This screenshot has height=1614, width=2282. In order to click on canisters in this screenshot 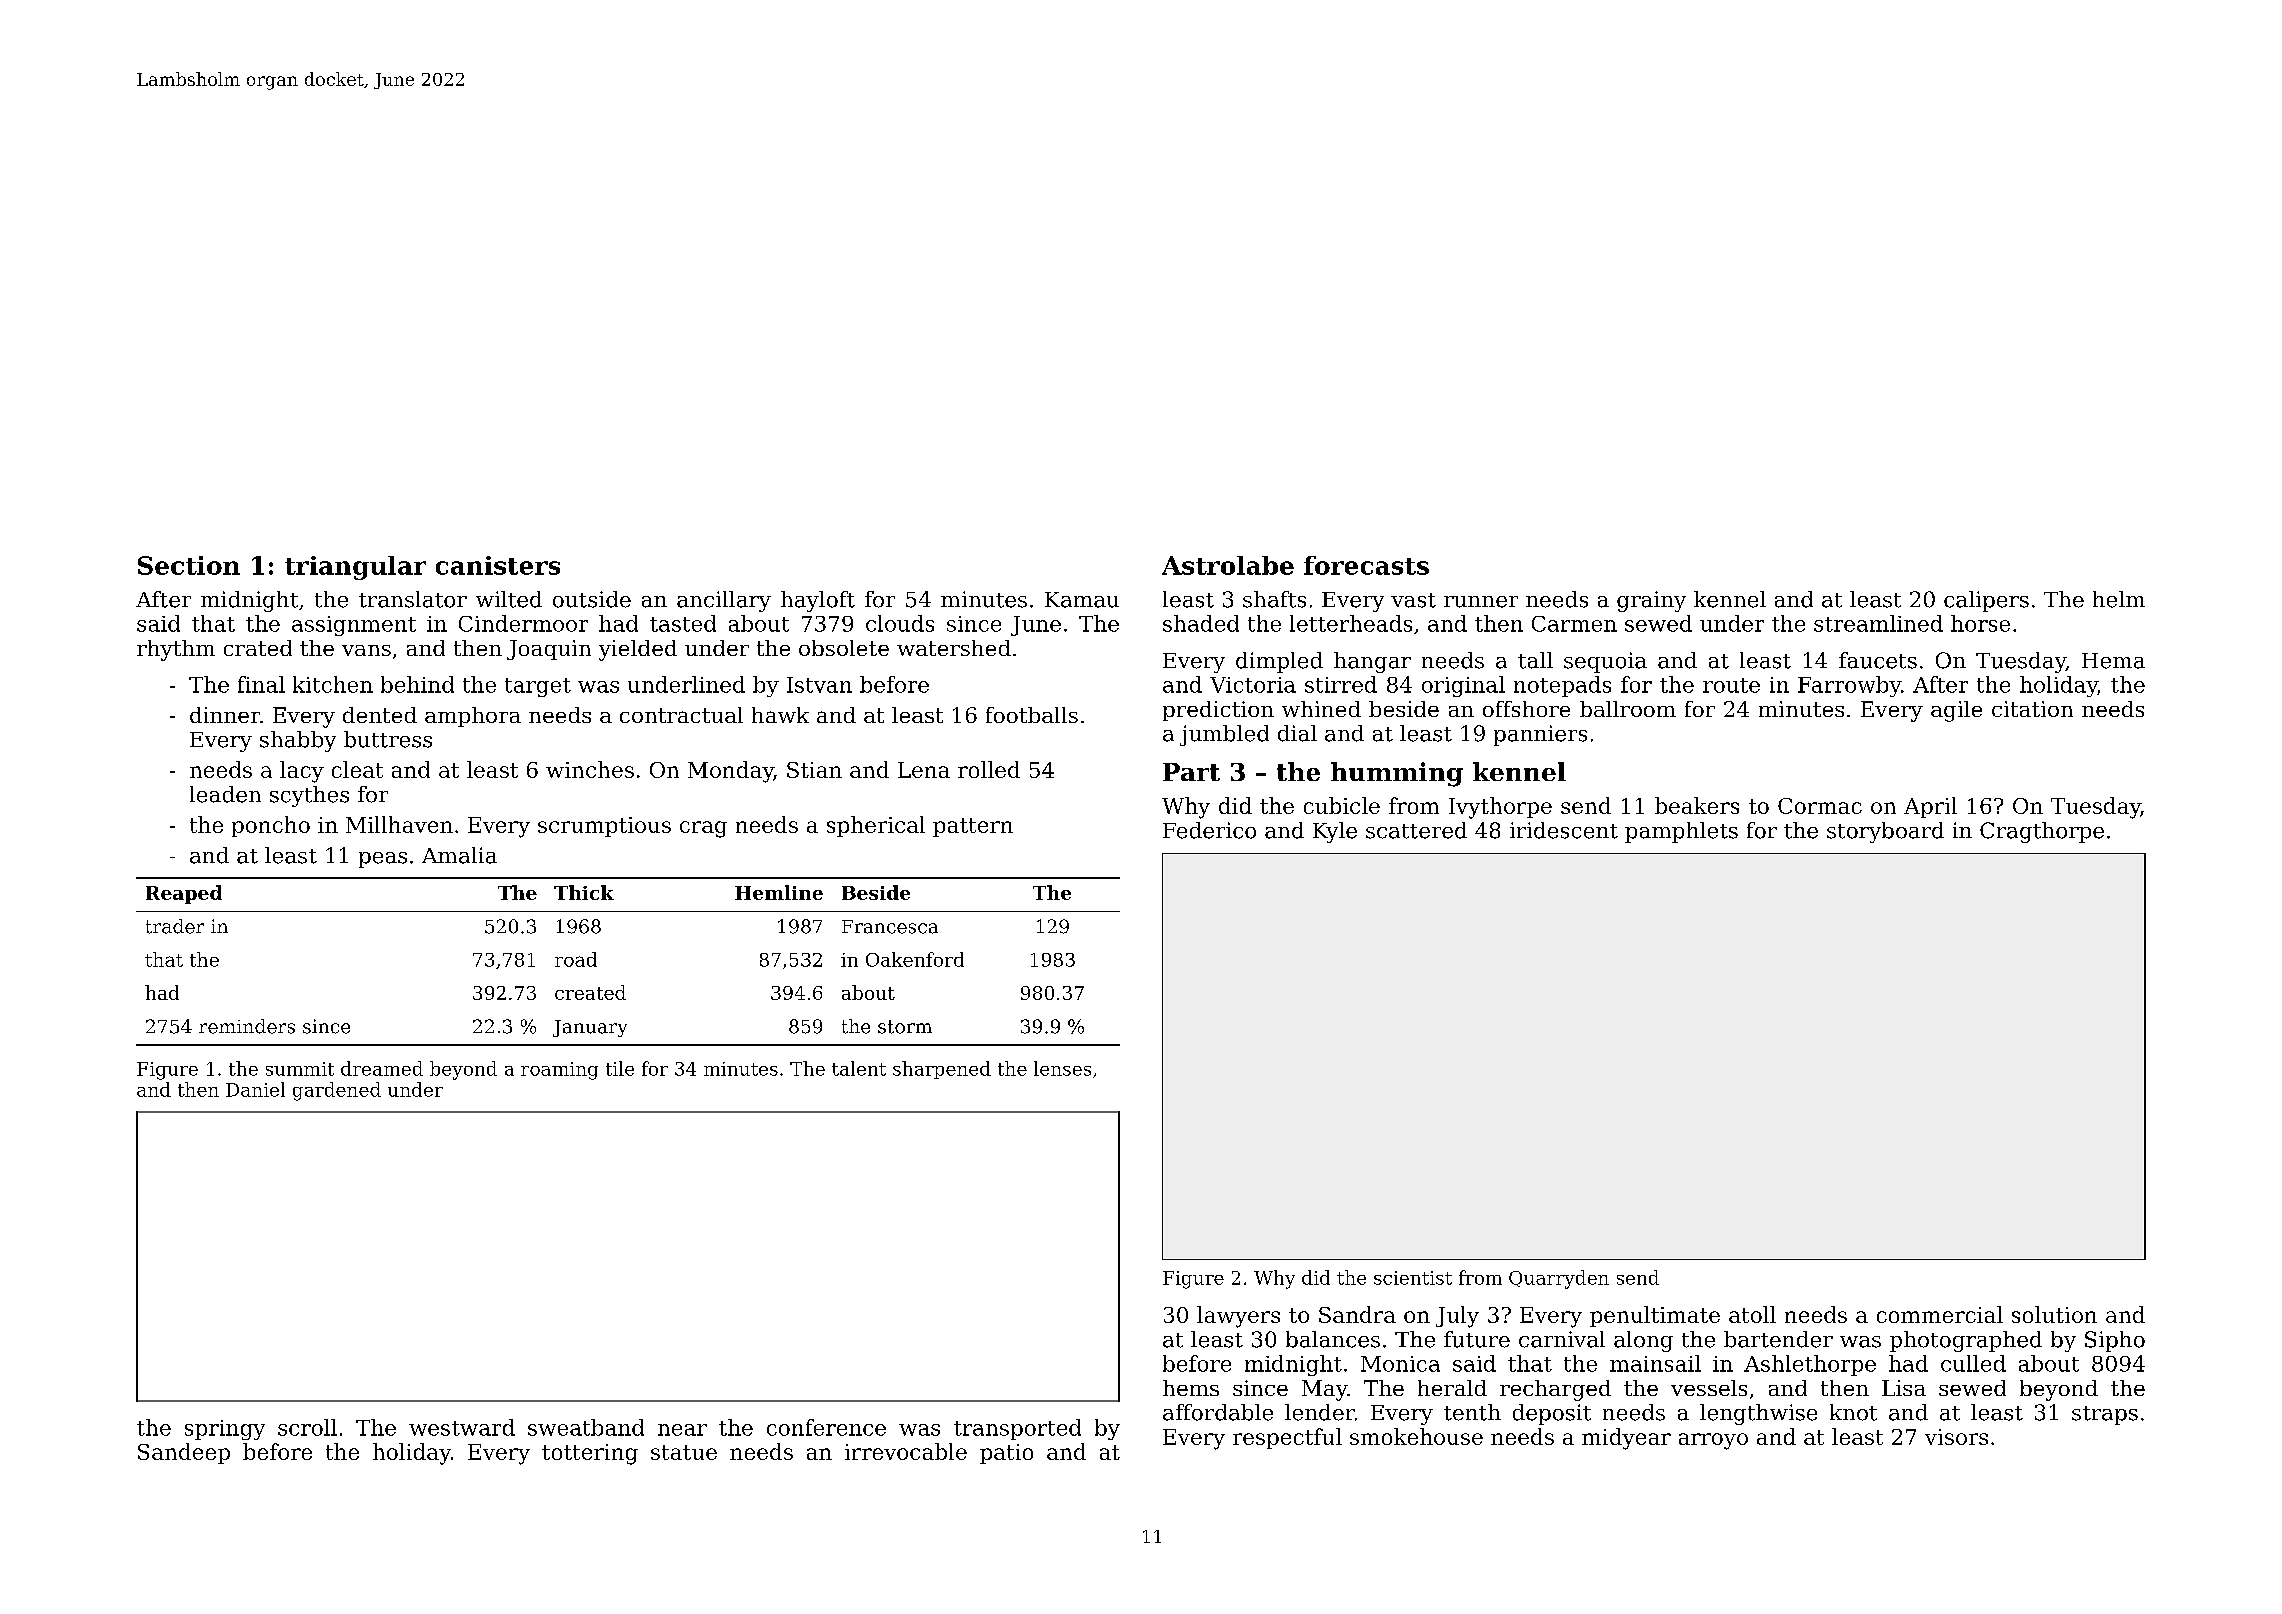, I will do `click(498, 565)`.
